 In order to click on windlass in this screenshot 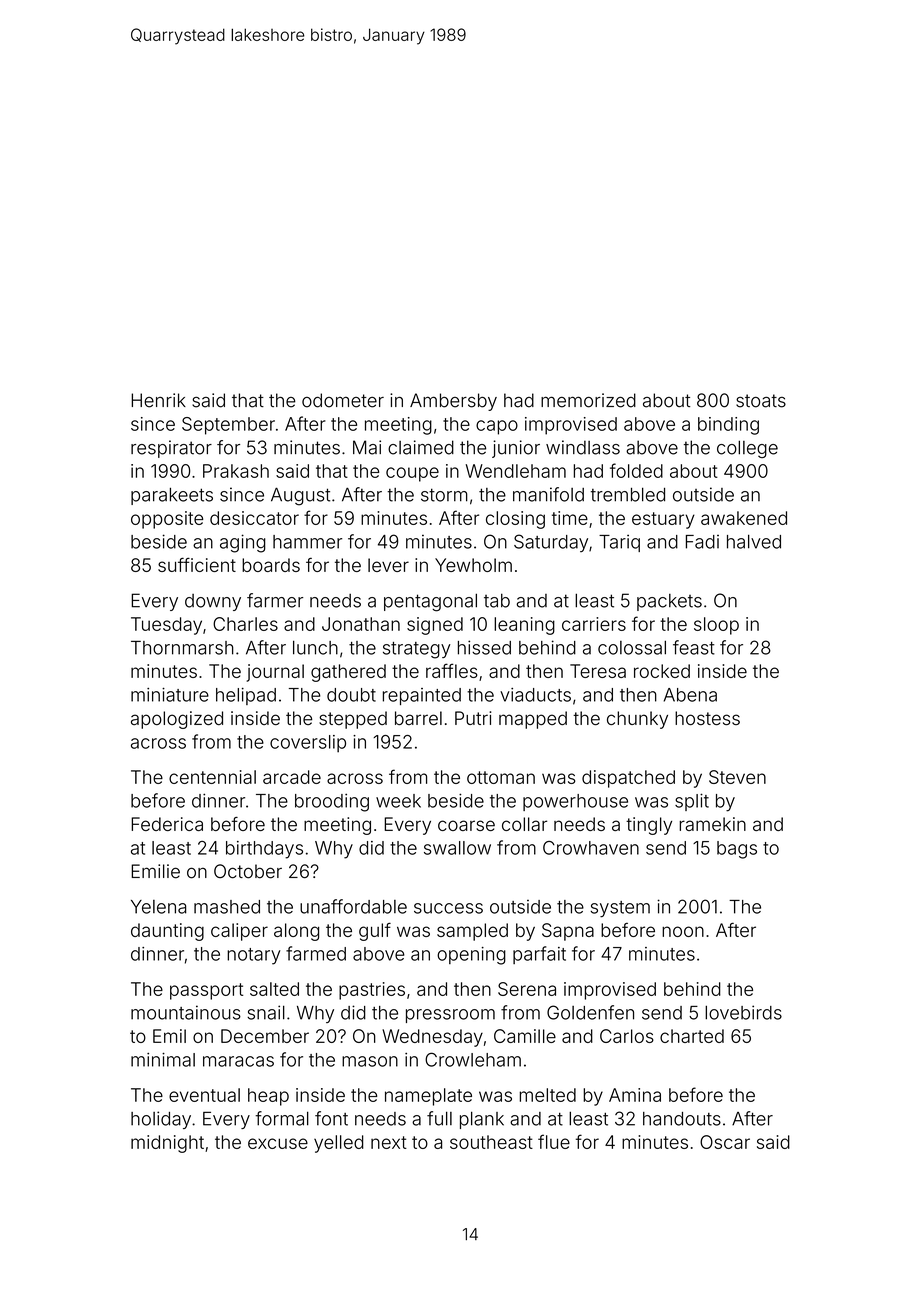, I will do `click(583, 447)`.
